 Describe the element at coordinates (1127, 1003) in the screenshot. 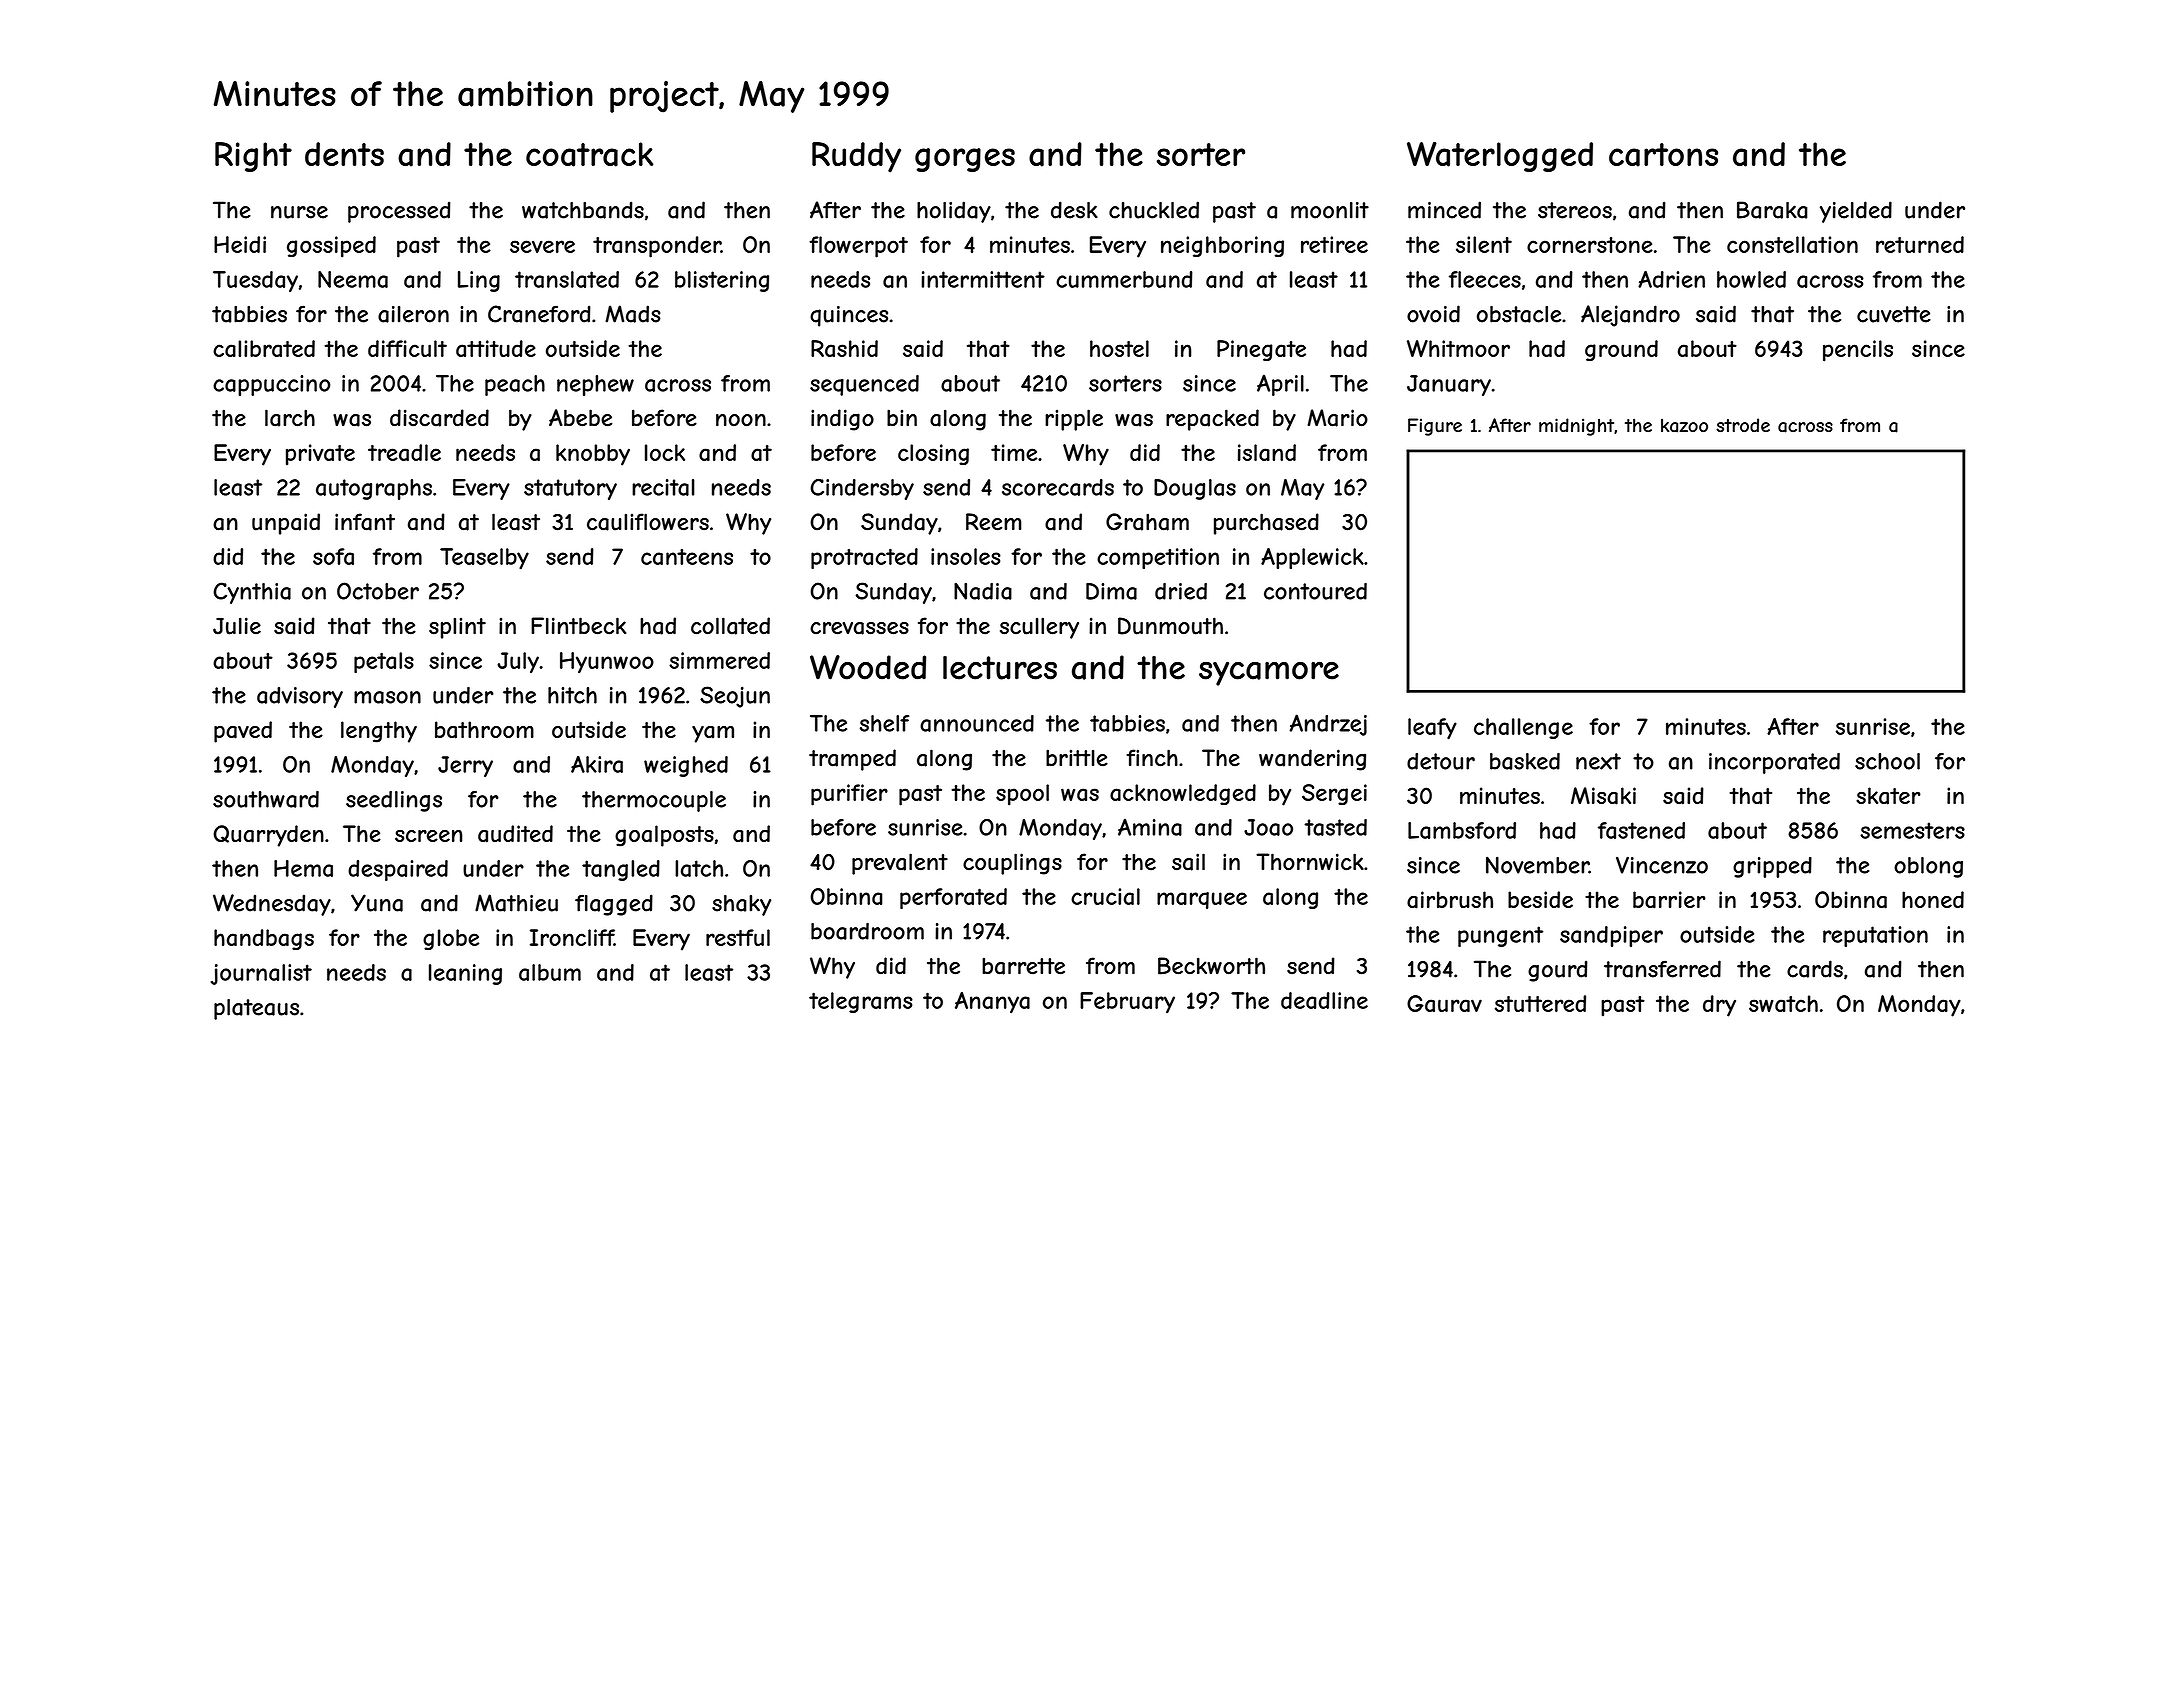

I see `February` at that location.
